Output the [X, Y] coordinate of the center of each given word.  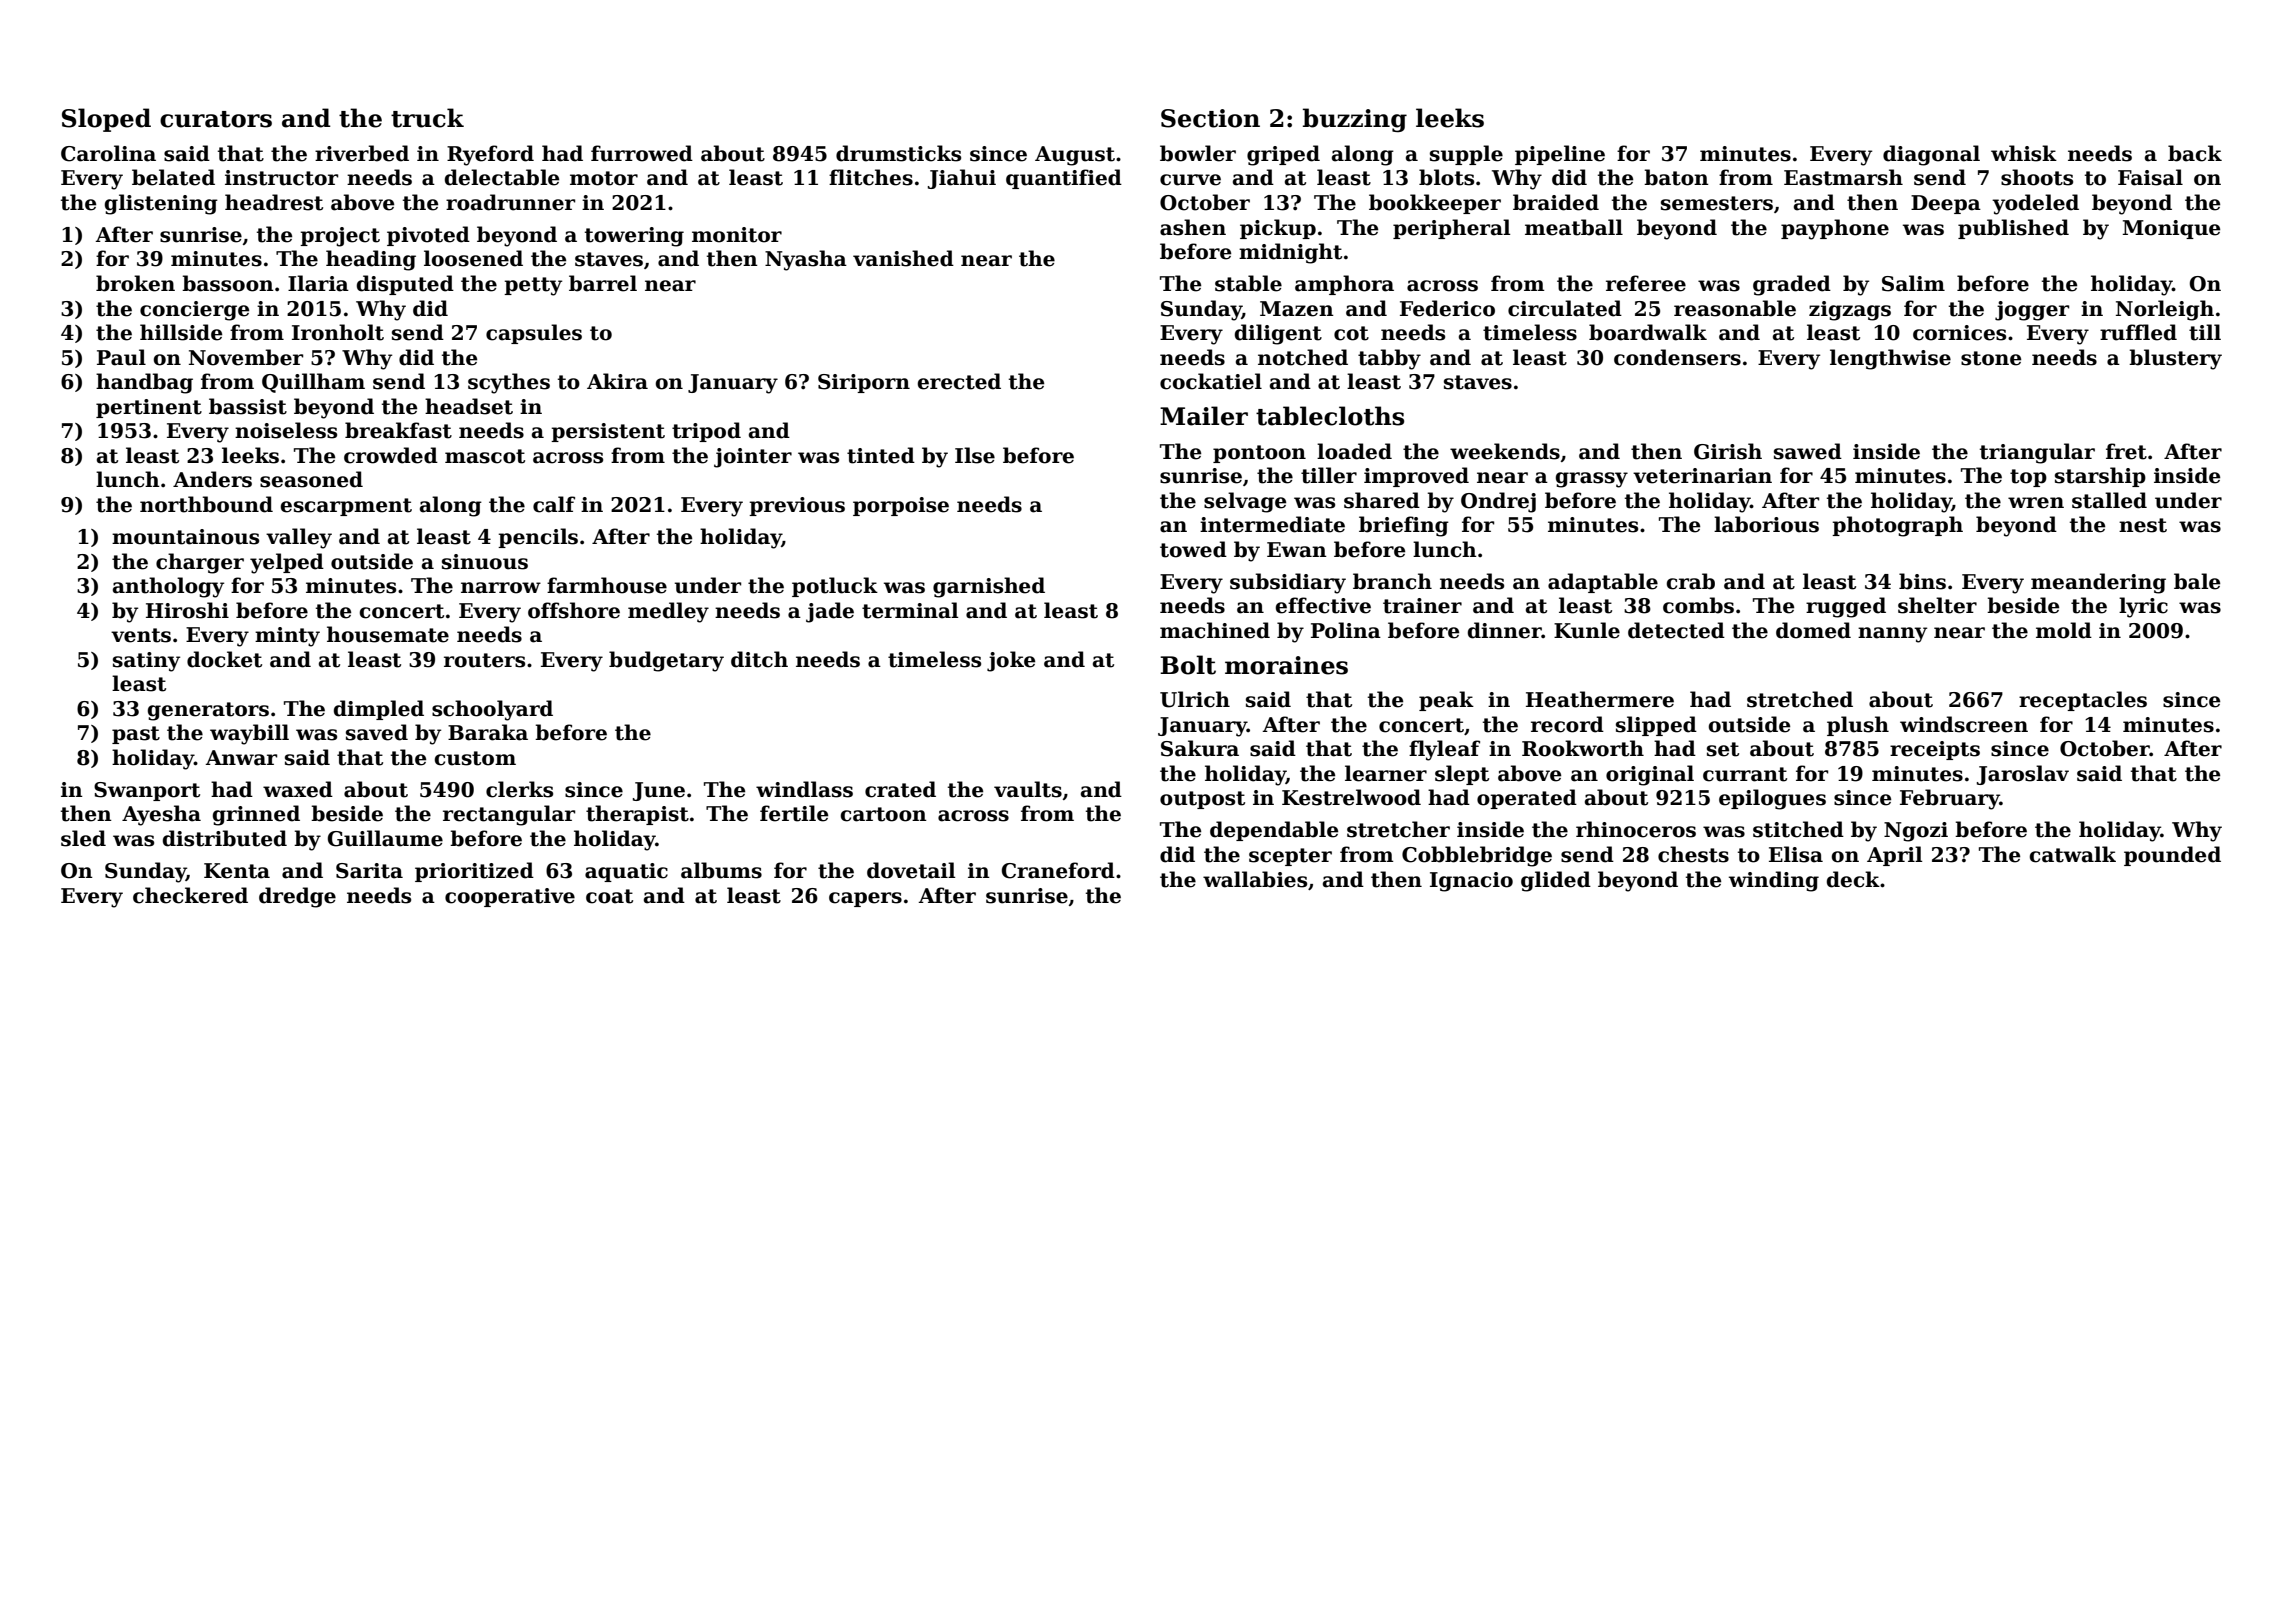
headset [469, 406]
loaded [1354, 451]
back [2195, 153]
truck [427, 118]
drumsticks [898, 153]
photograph [1897, 526]
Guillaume [385, 838]
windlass [804, 789]
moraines [1286, 665]
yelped [287, 563]
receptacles [2083, 701]
